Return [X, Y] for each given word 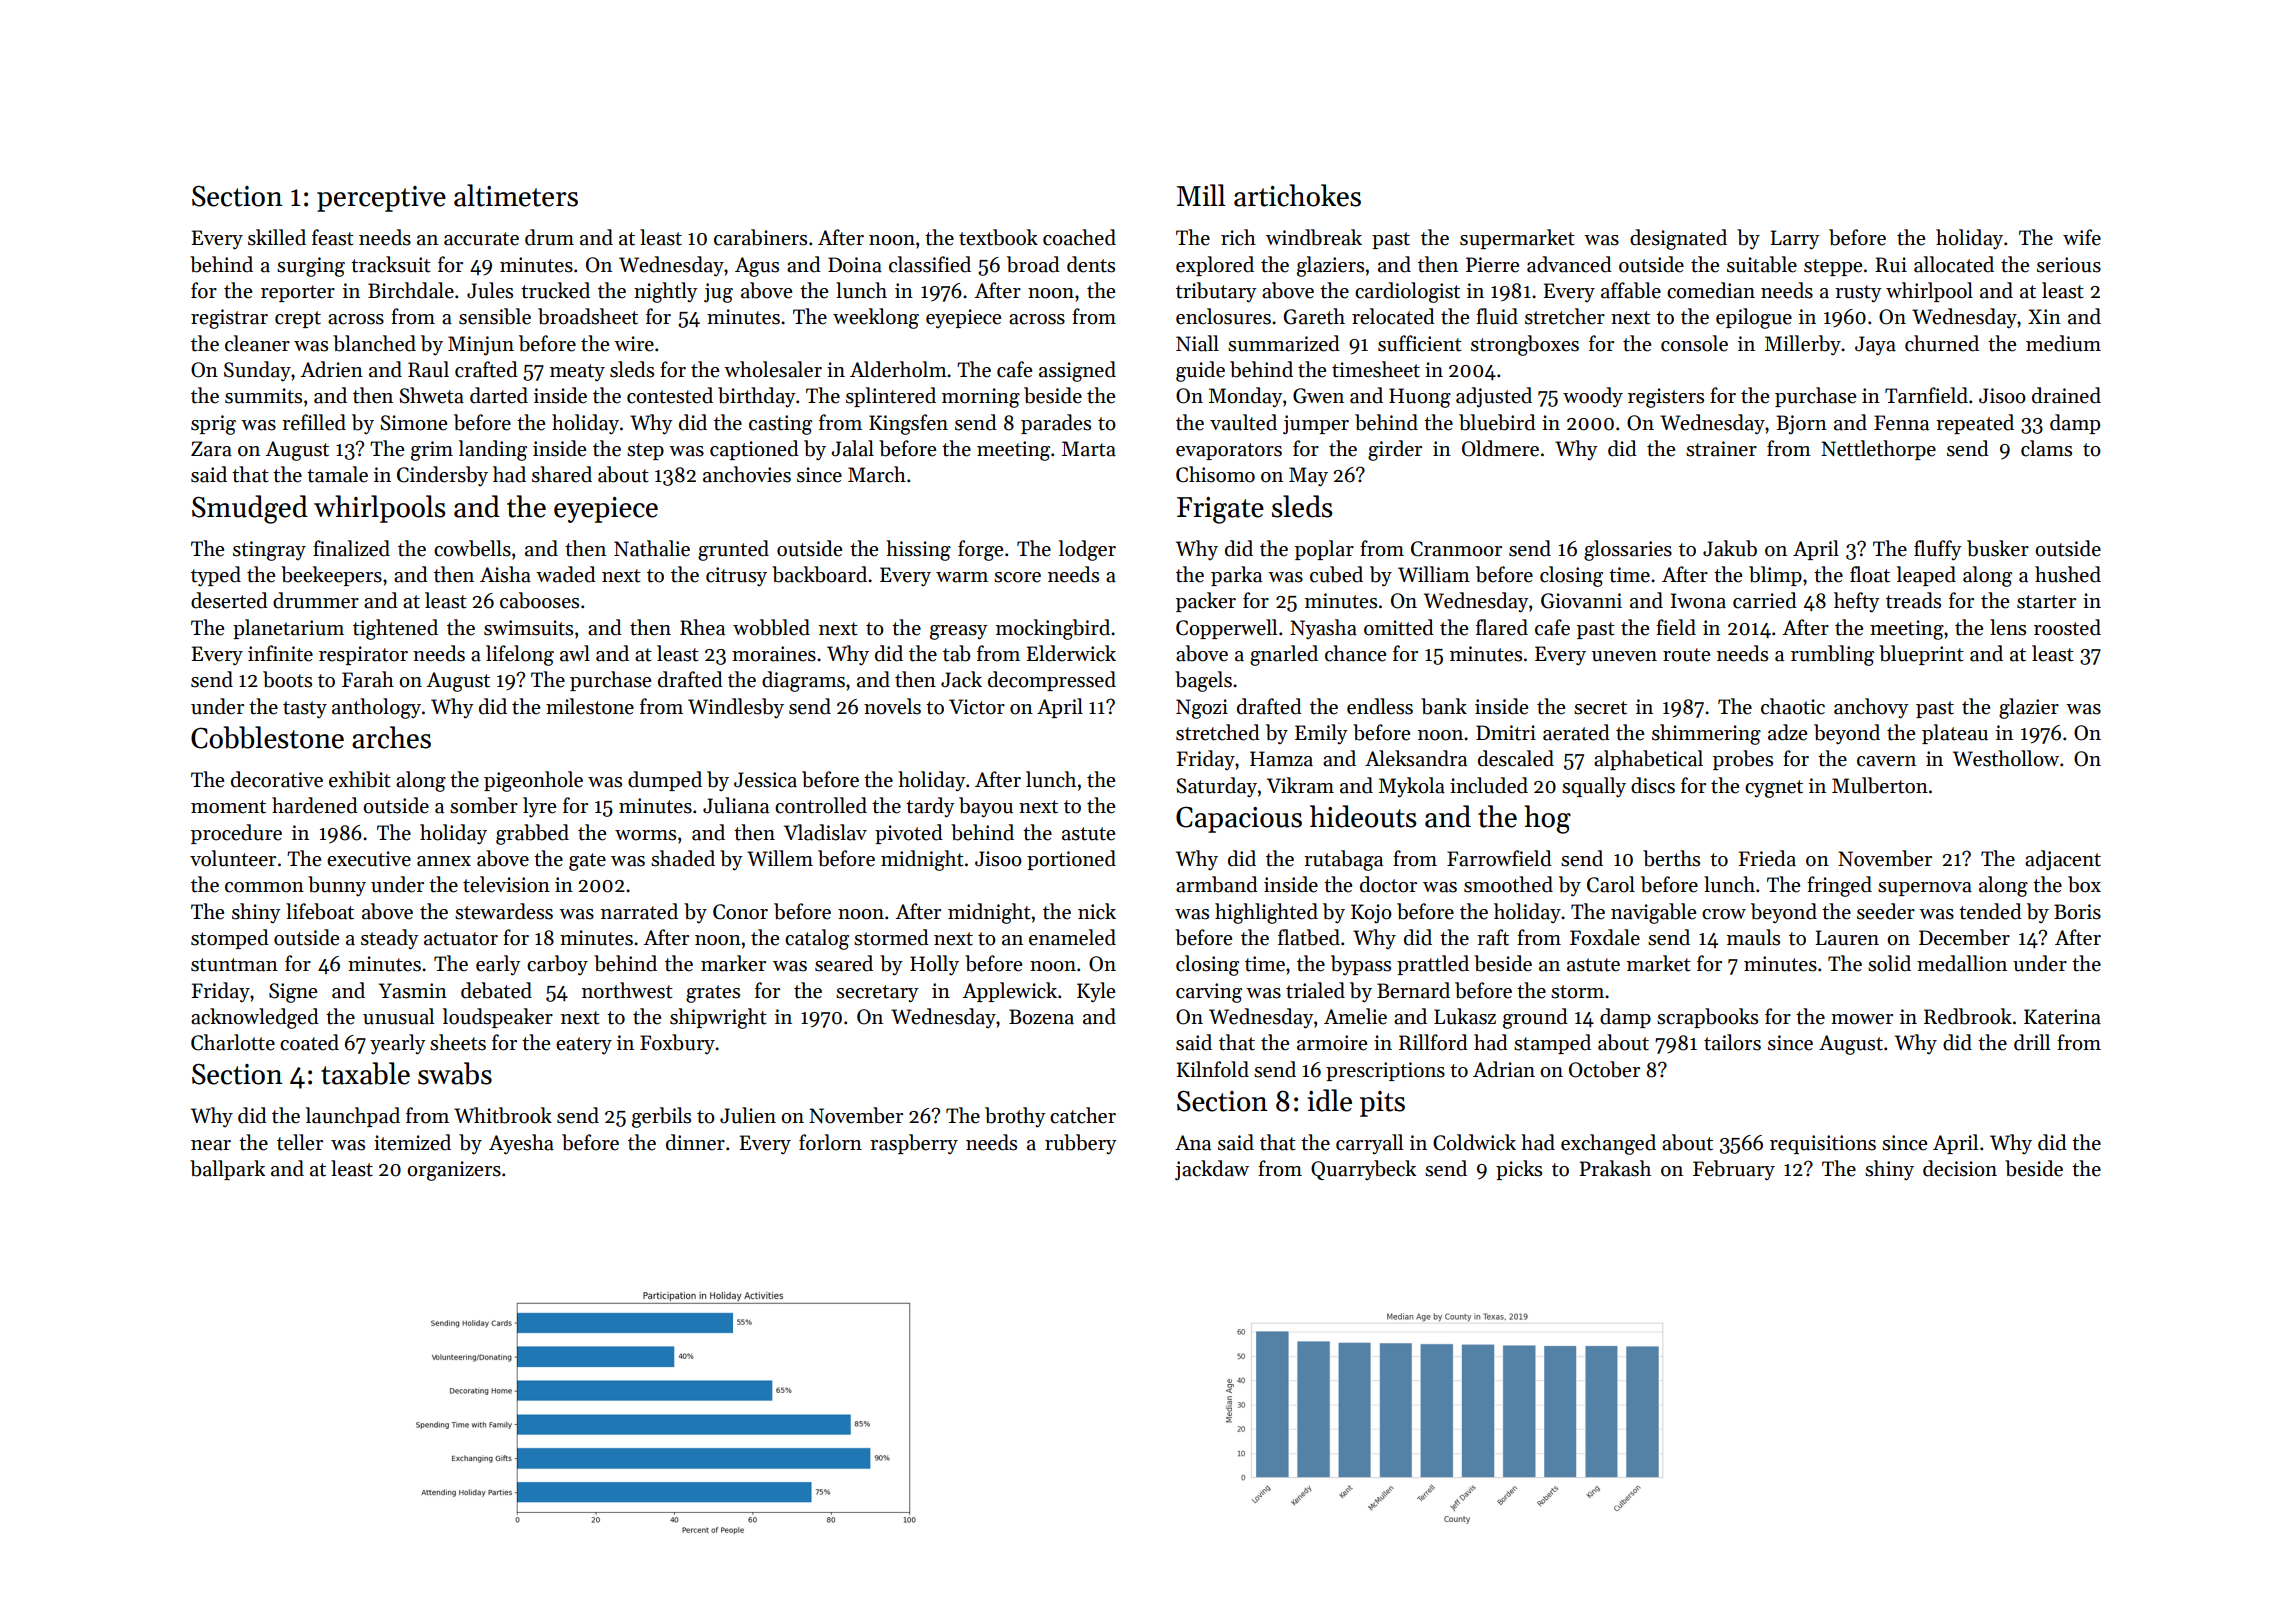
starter [2046, 602]
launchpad [353, 1117]
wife [2082, 237]
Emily [1321, 734]
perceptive [381, 199]
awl [575, 653]
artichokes [1297, 195]
